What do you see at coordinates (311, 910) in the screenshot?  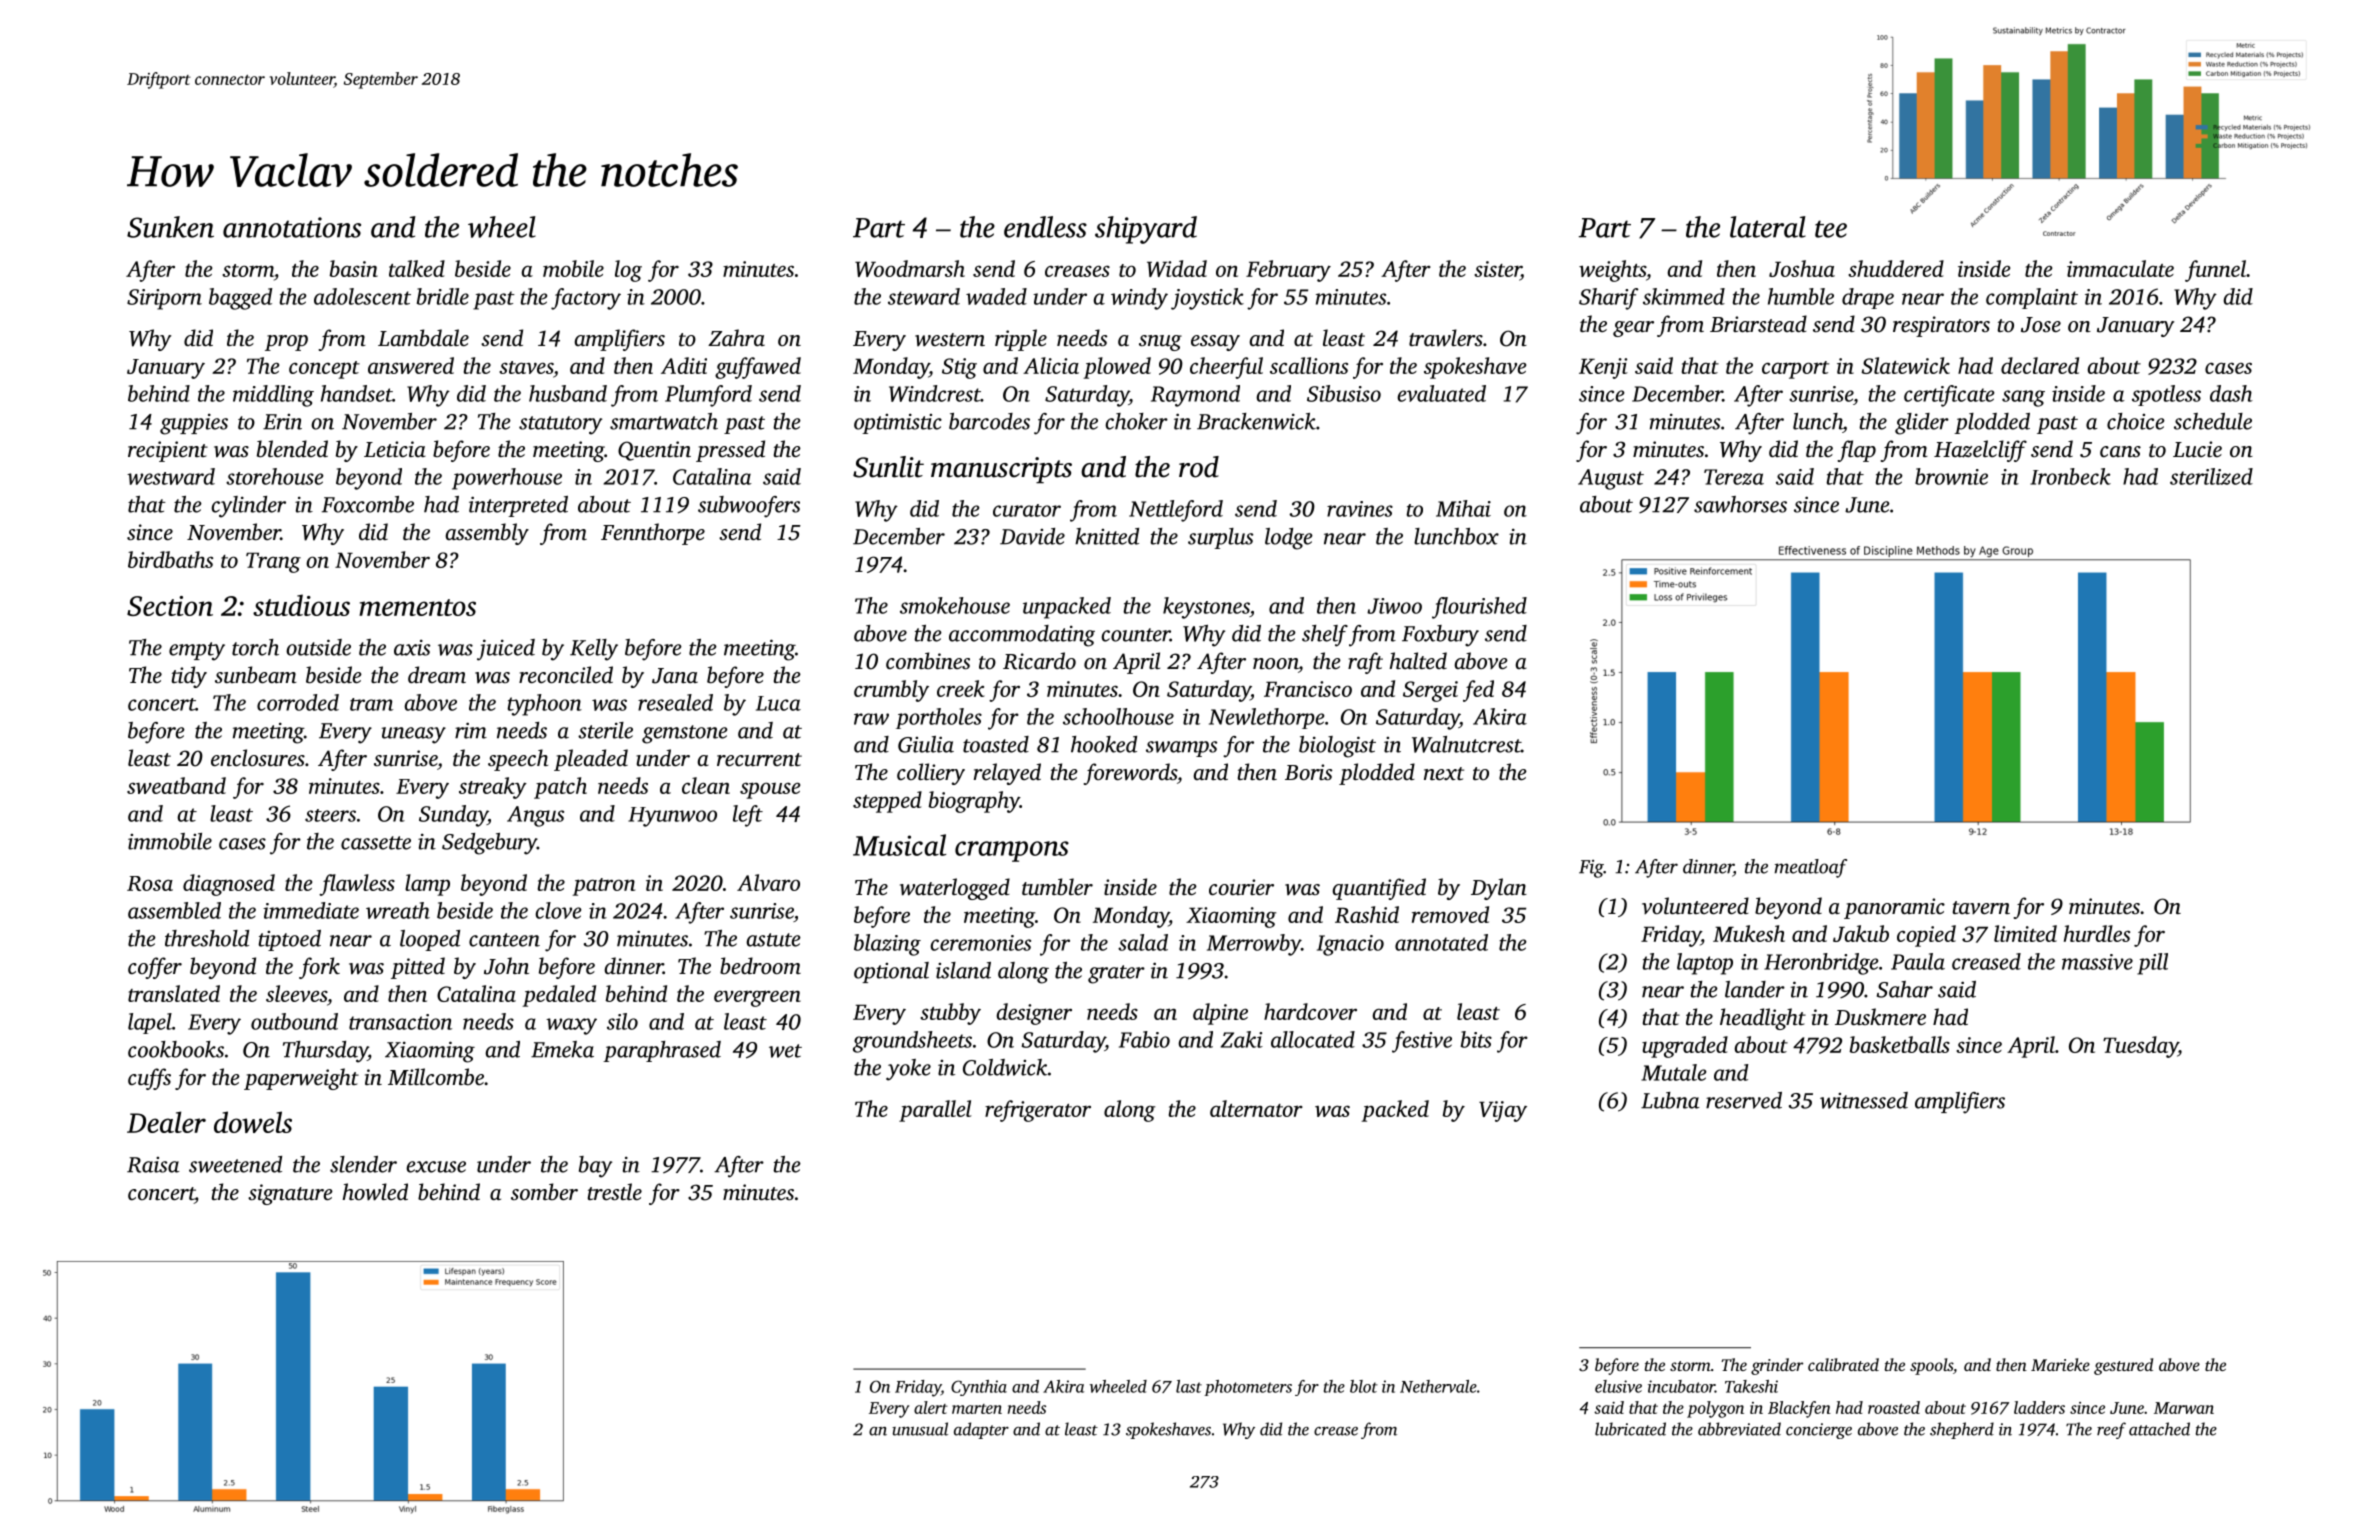 I see `immediate` at bounding box center [311, 910].
